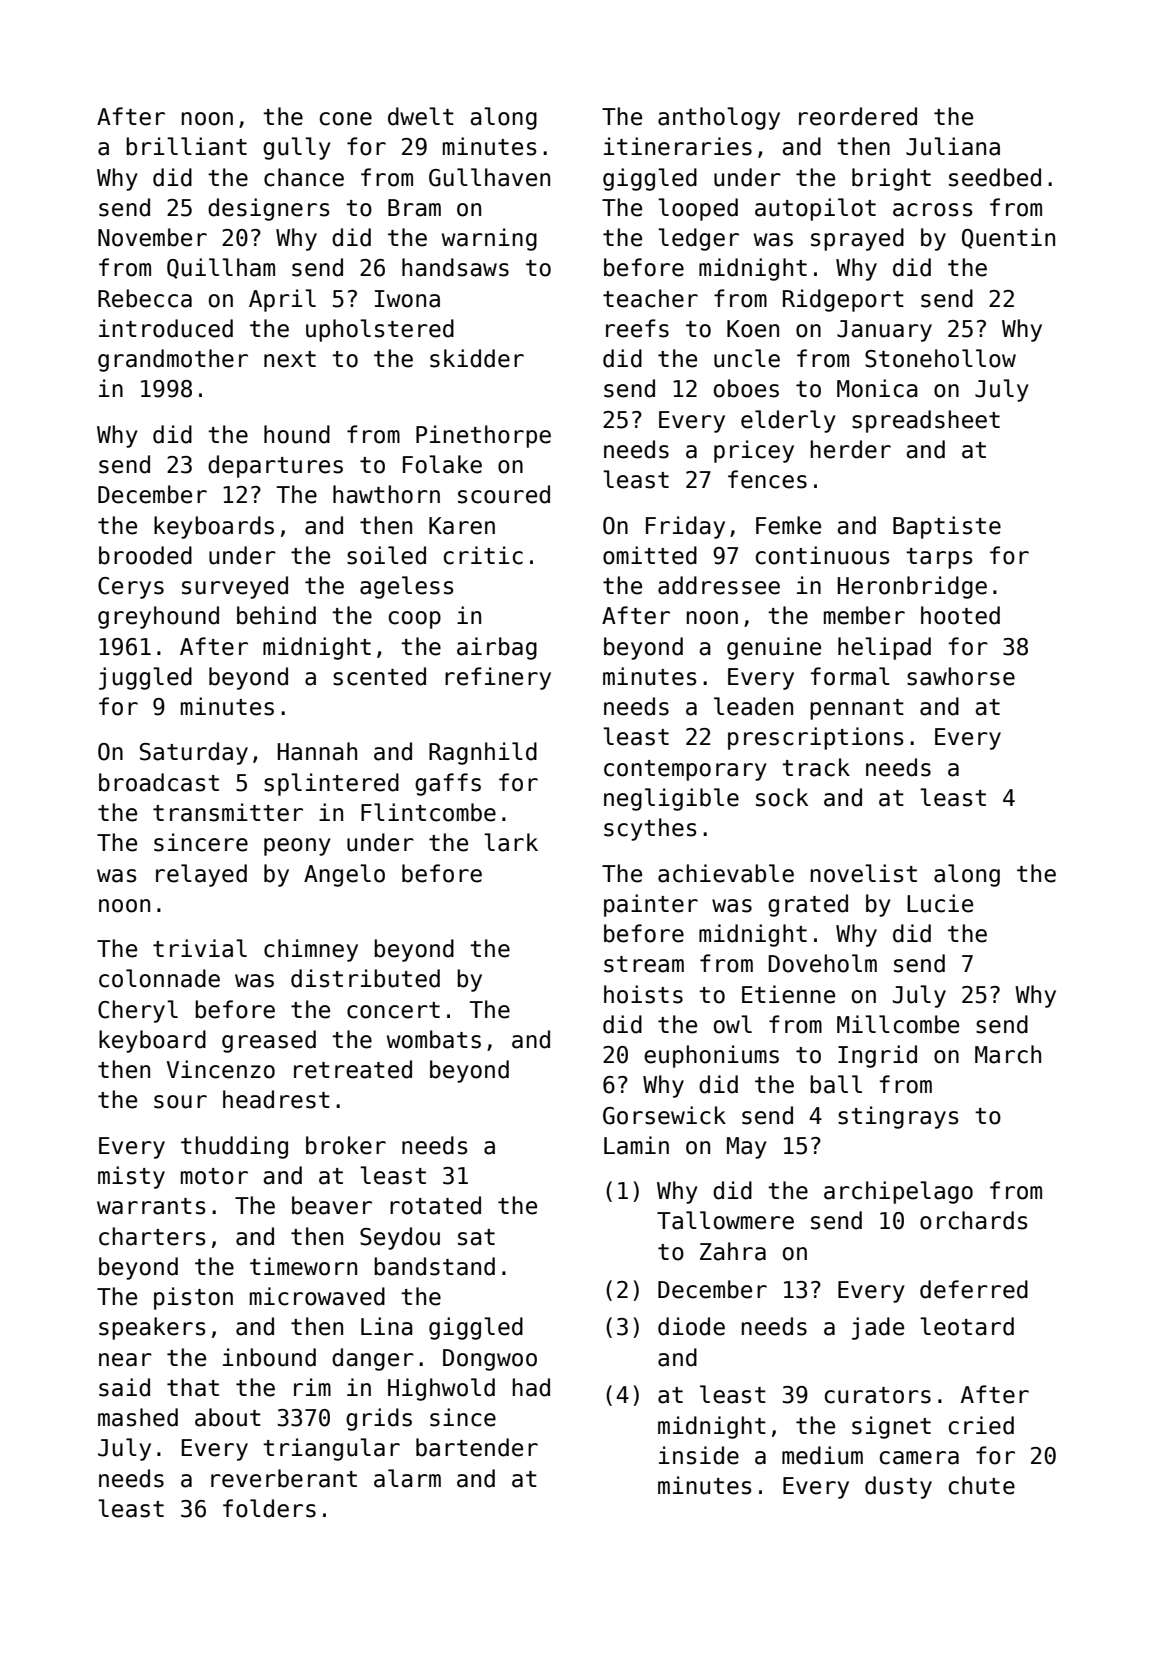 The height and width of the document is (1654, 1165). I want to click on inside, so click(699, 1455).
